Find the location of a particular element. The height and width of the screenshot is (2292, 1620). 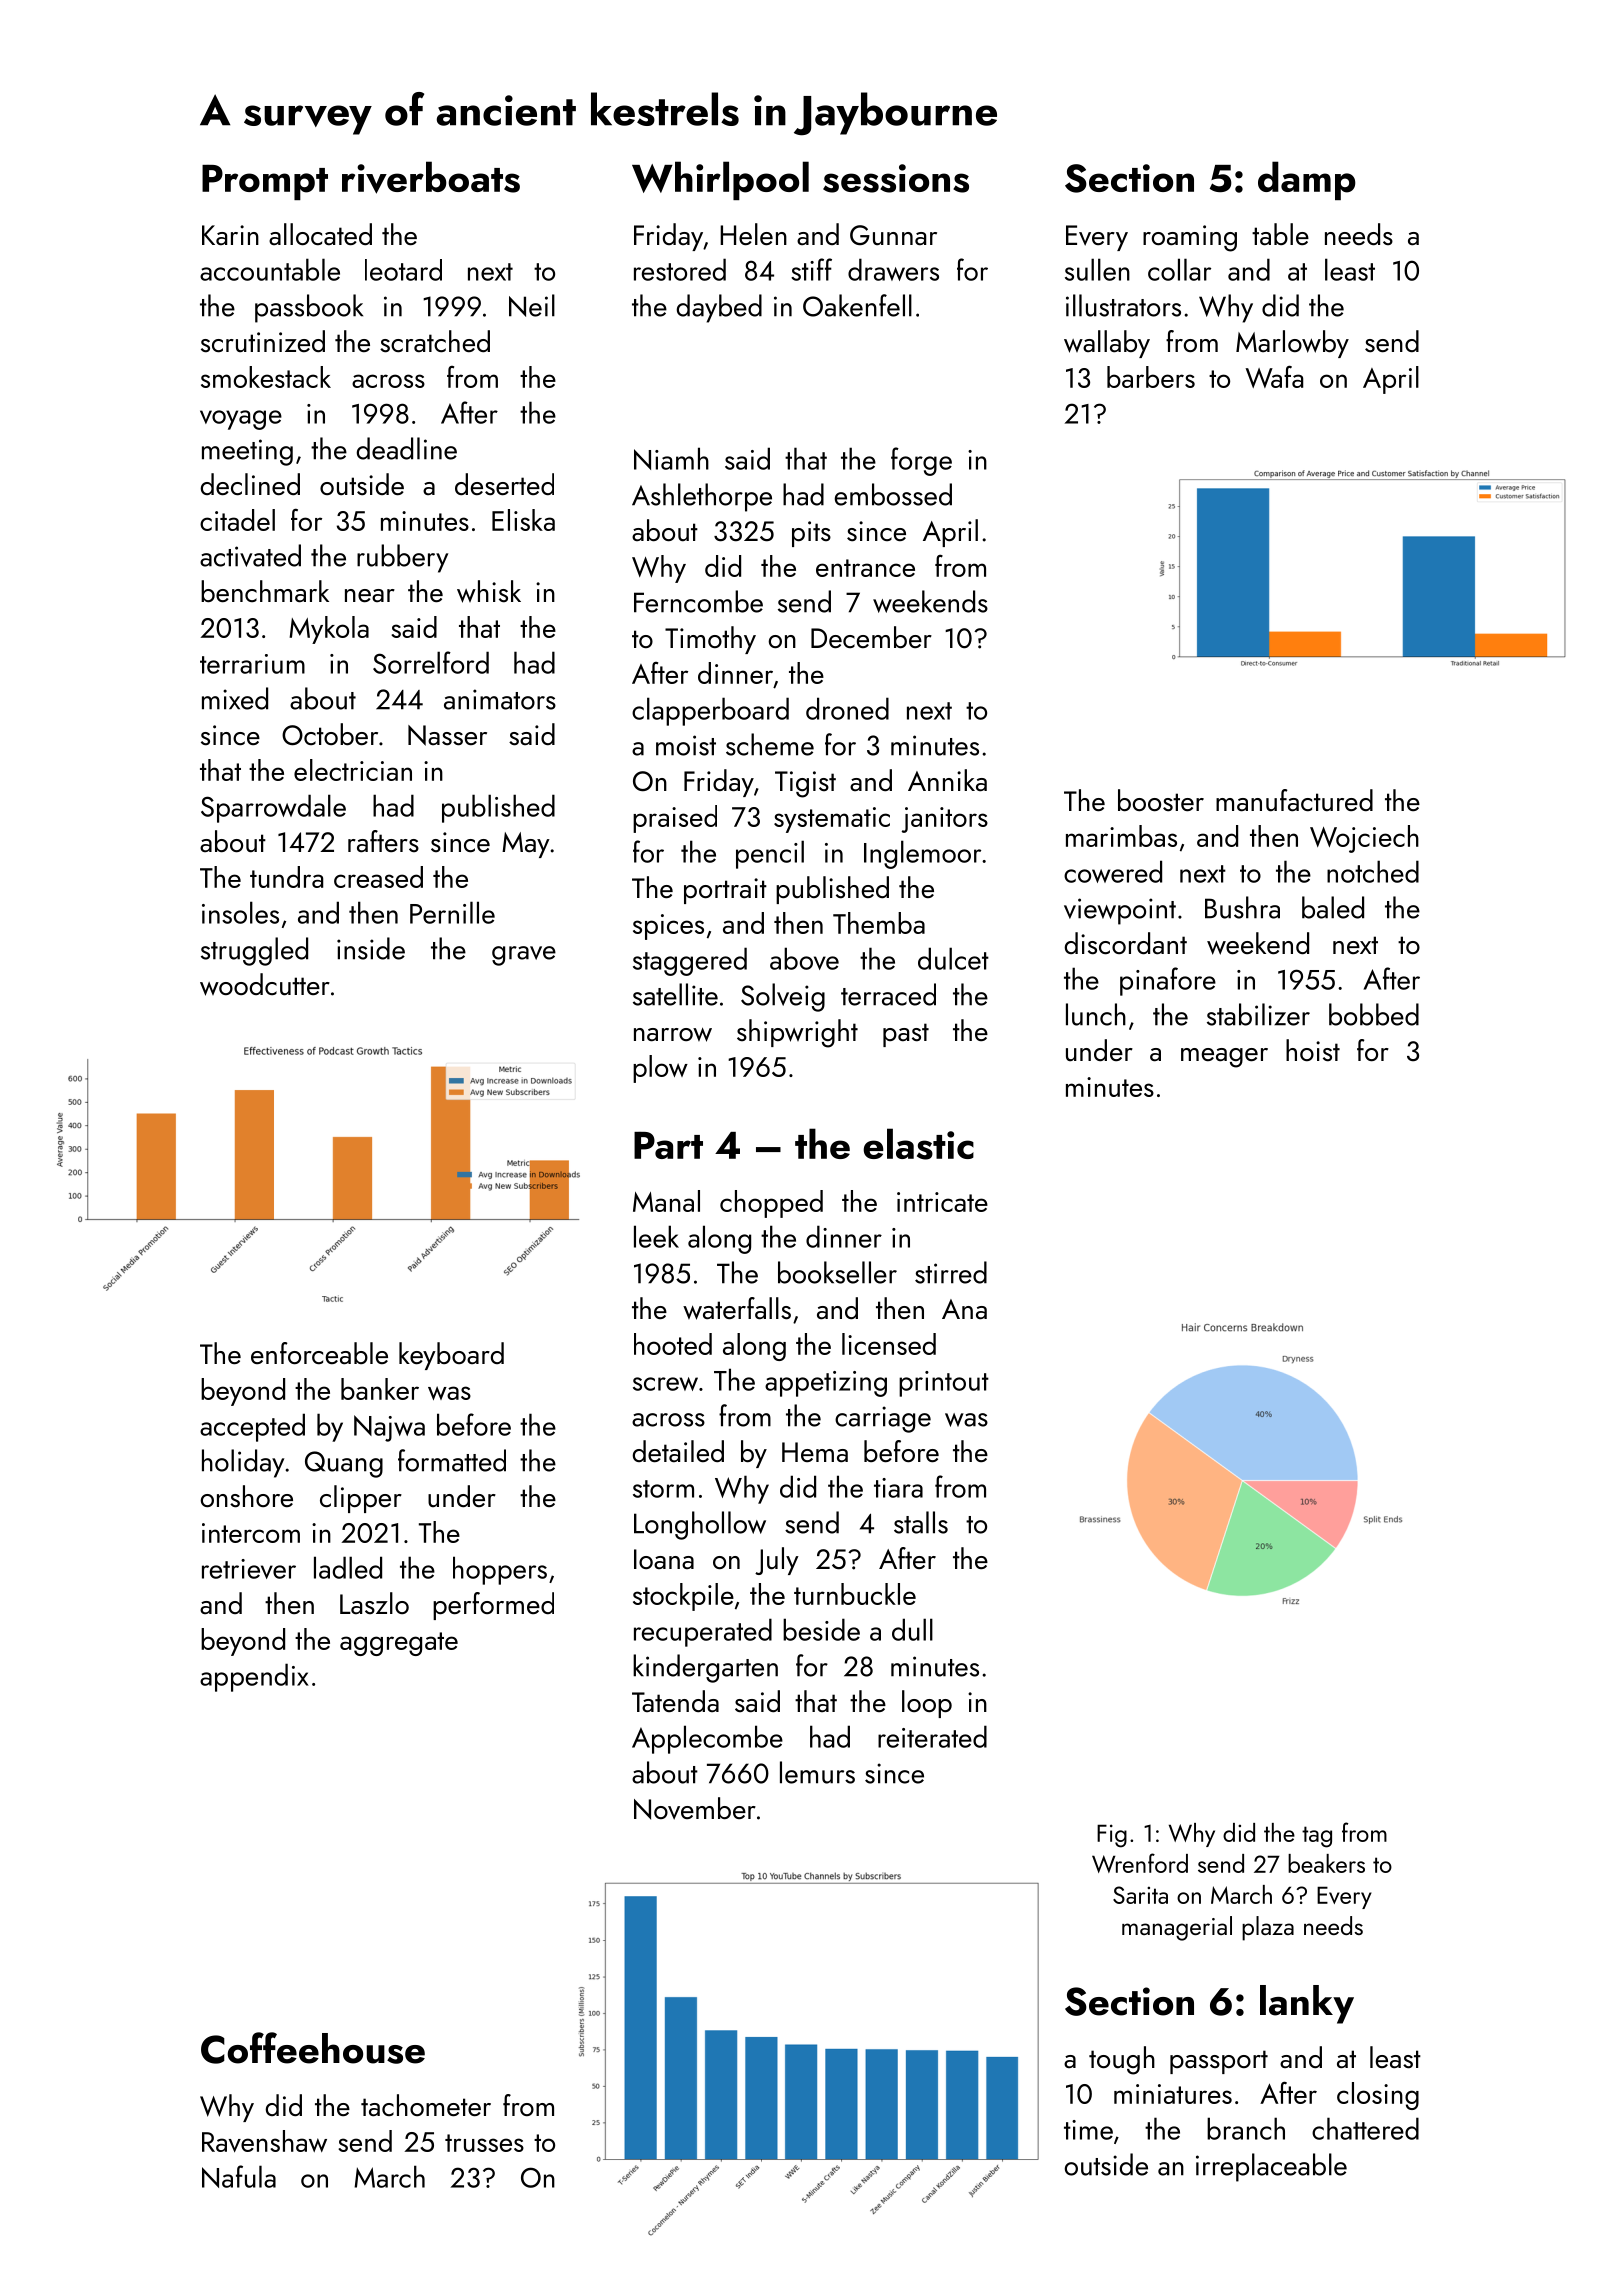

entrance is located at coordinates (865, 568).
